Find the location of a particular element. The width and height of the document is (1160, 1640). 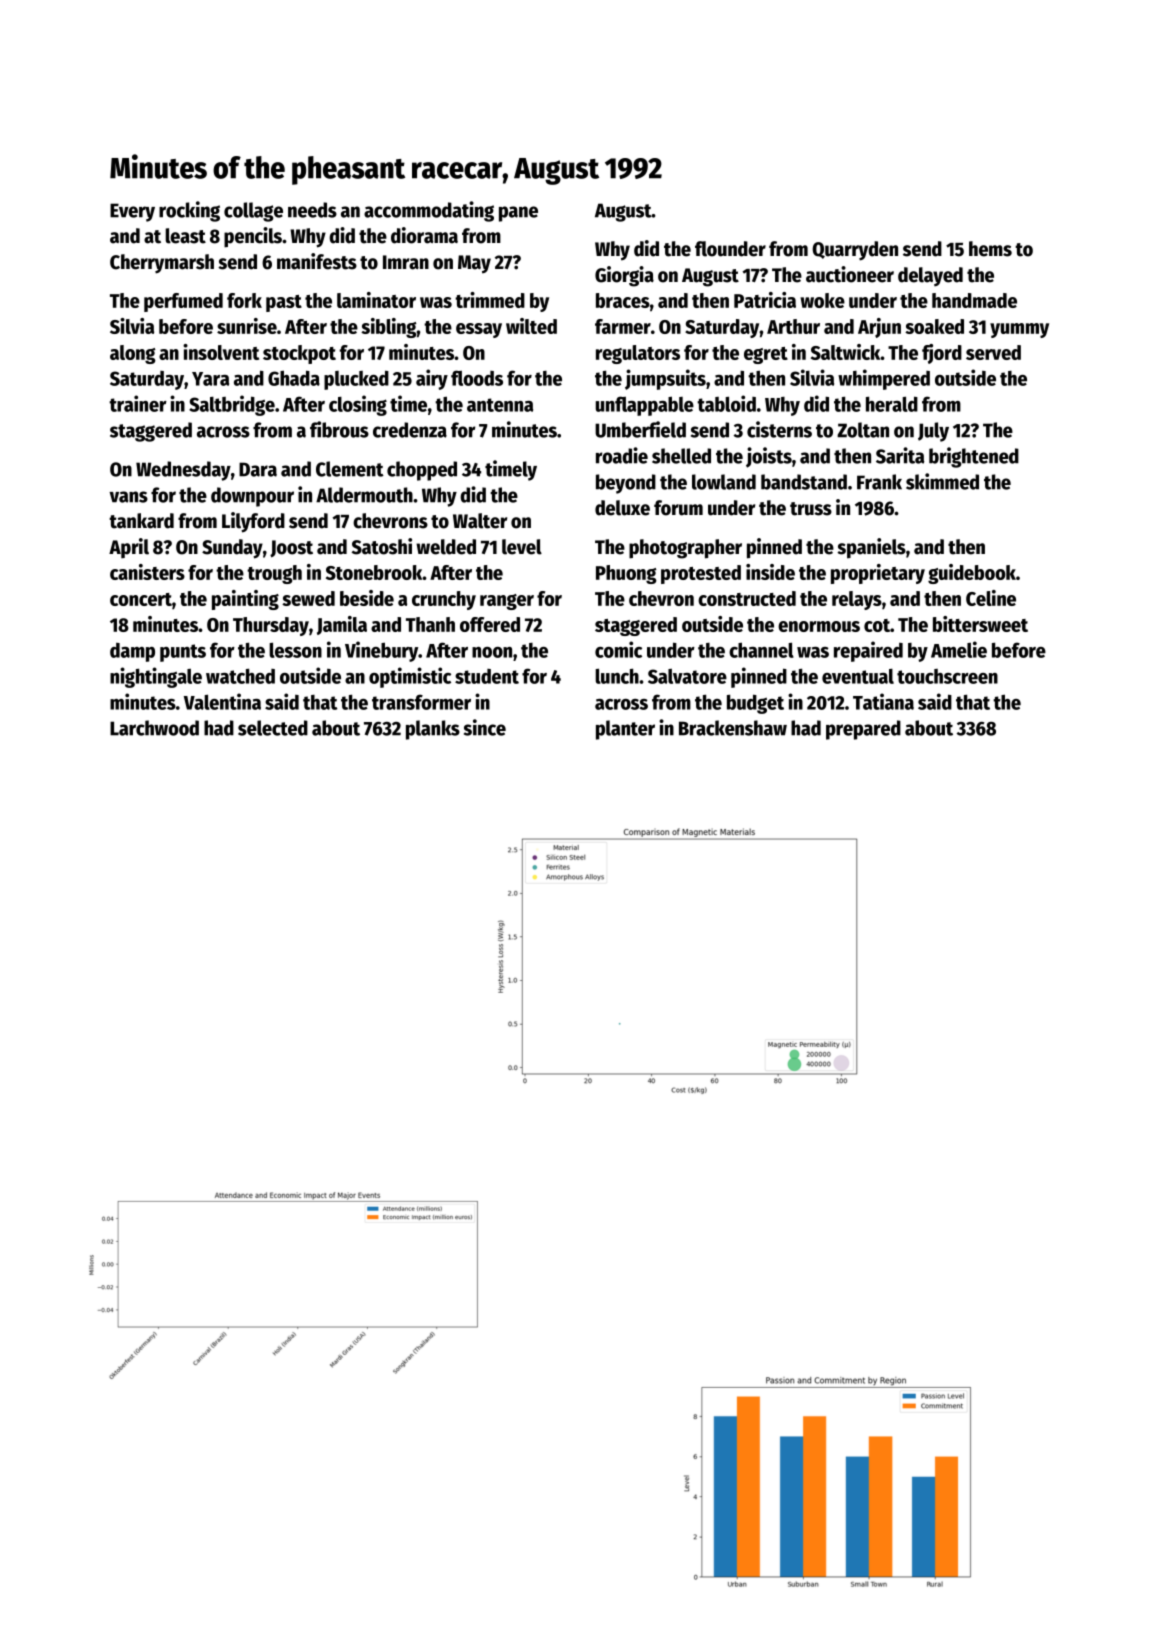

Larchwood is located at coordinates (154, 728).
